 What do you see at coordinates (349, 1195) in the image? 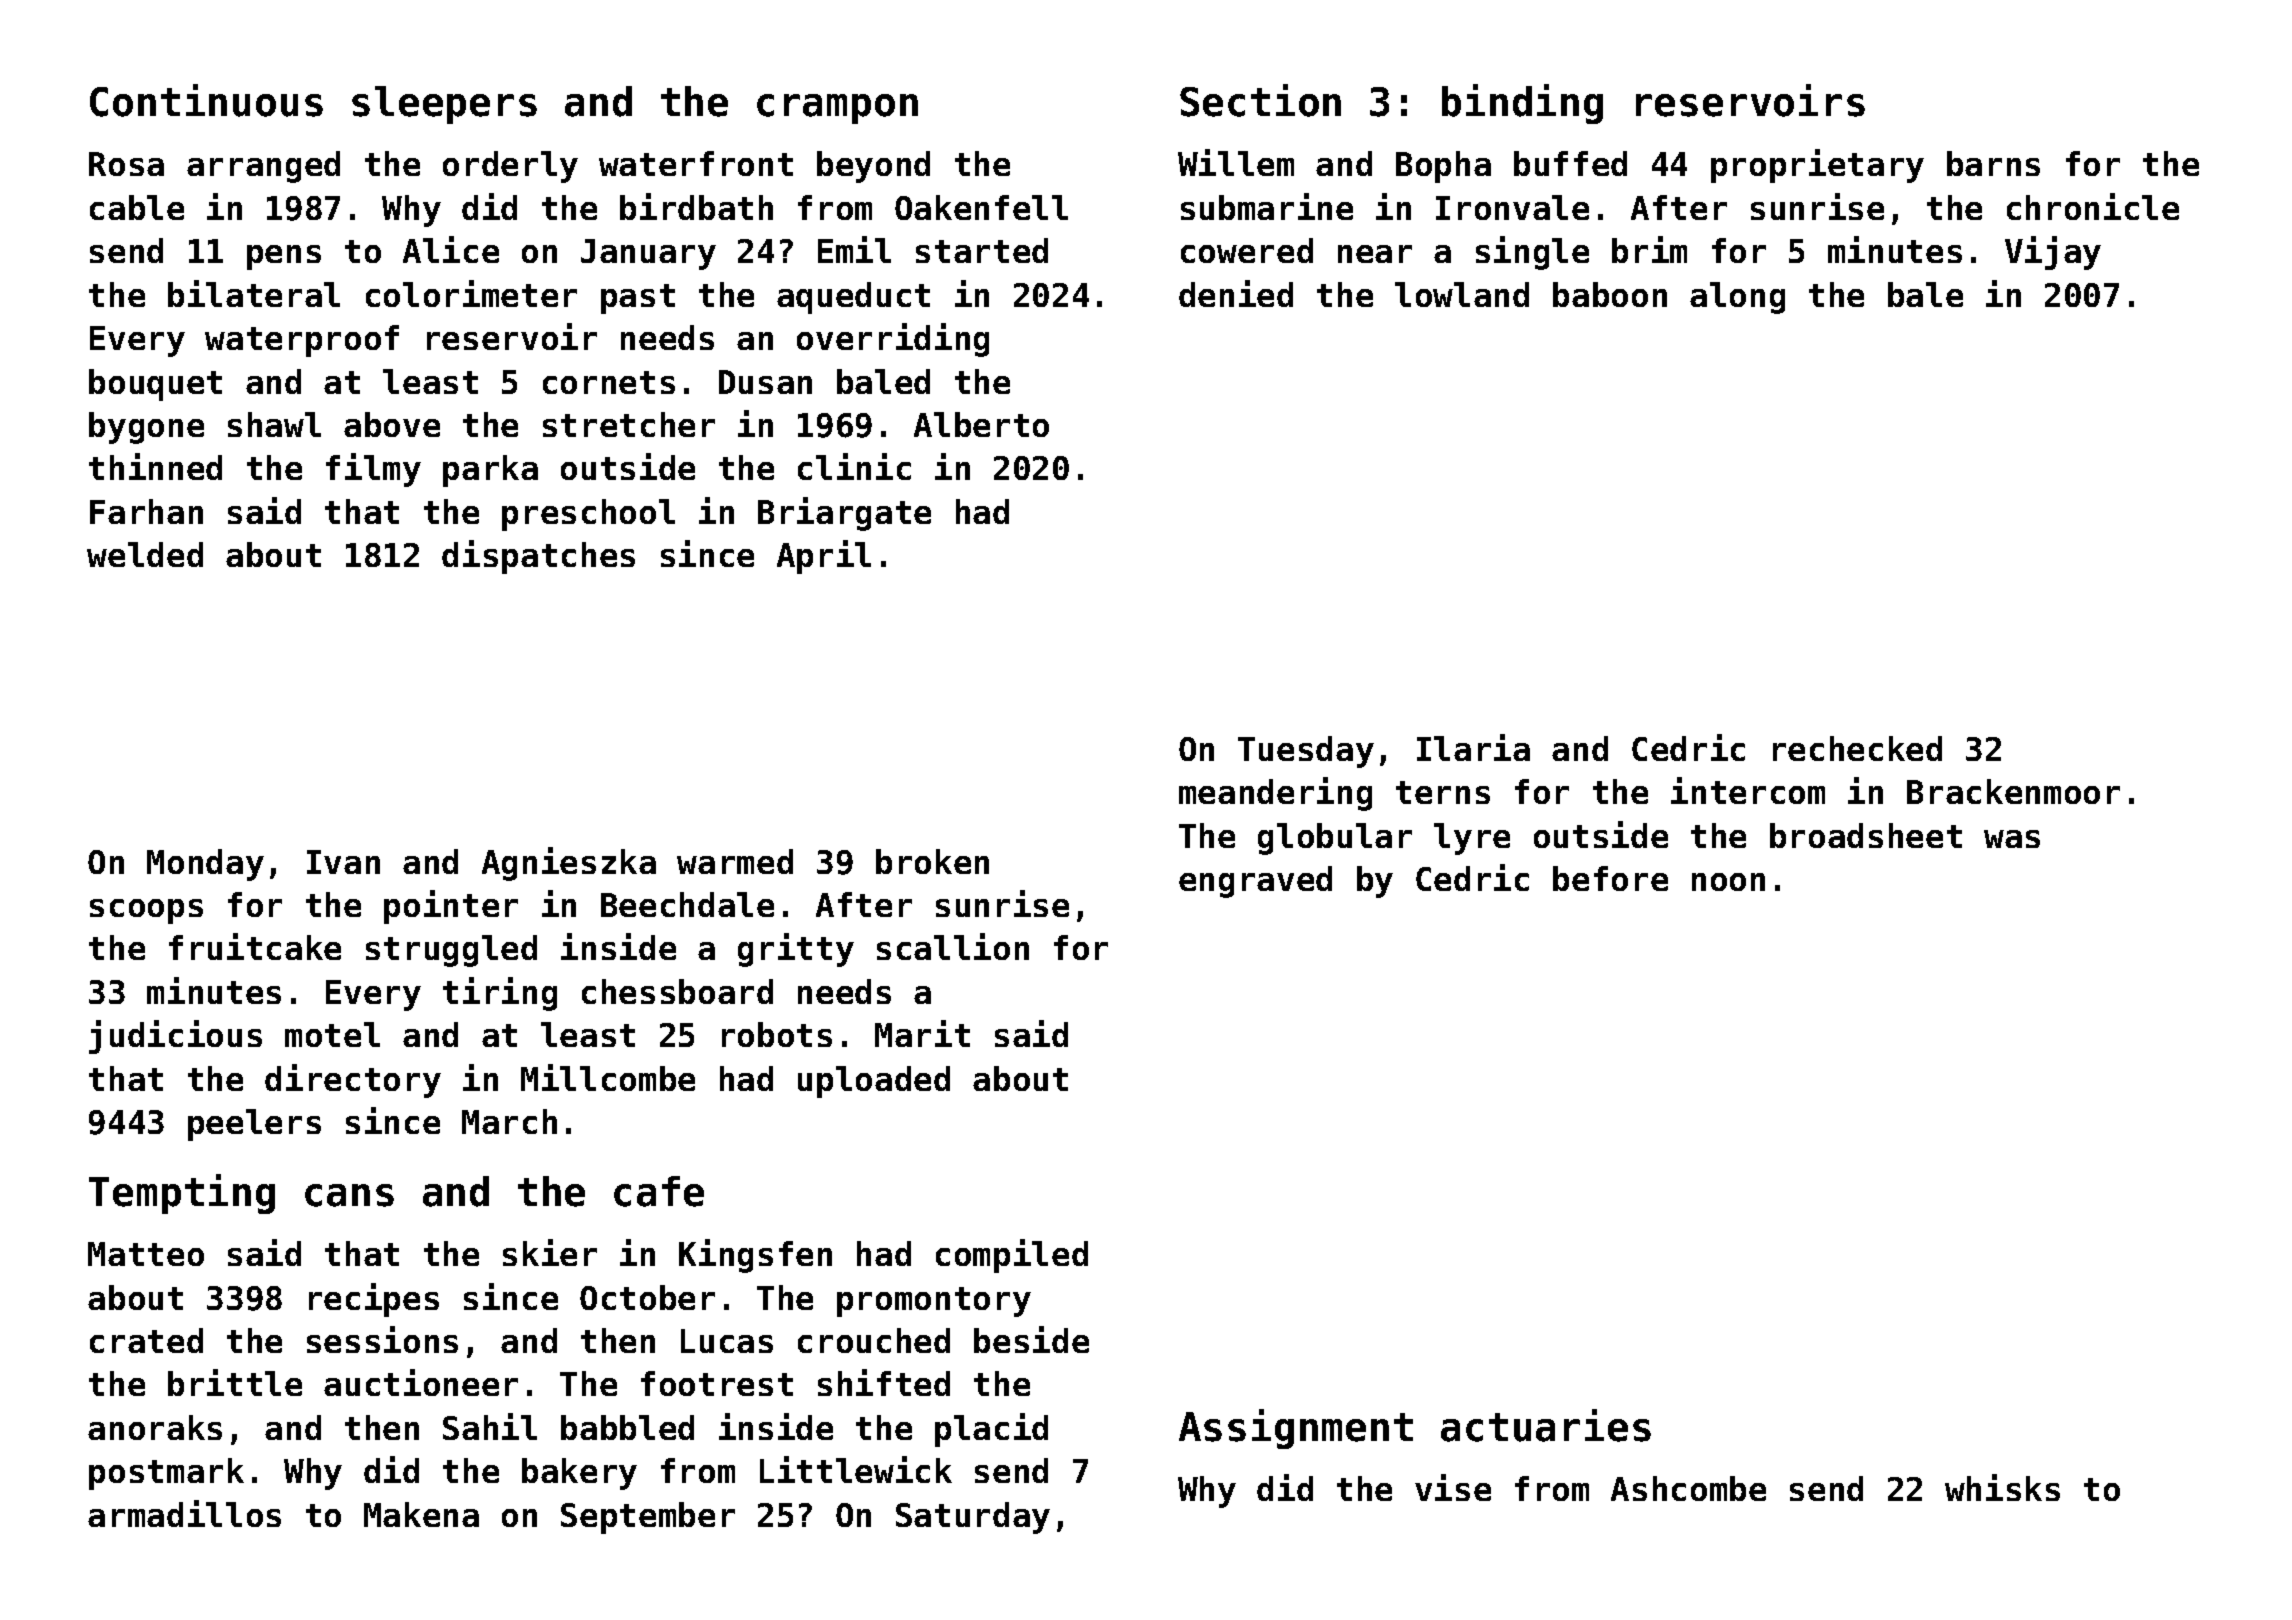
I see `cans` at bounding box center [349, 1195].
